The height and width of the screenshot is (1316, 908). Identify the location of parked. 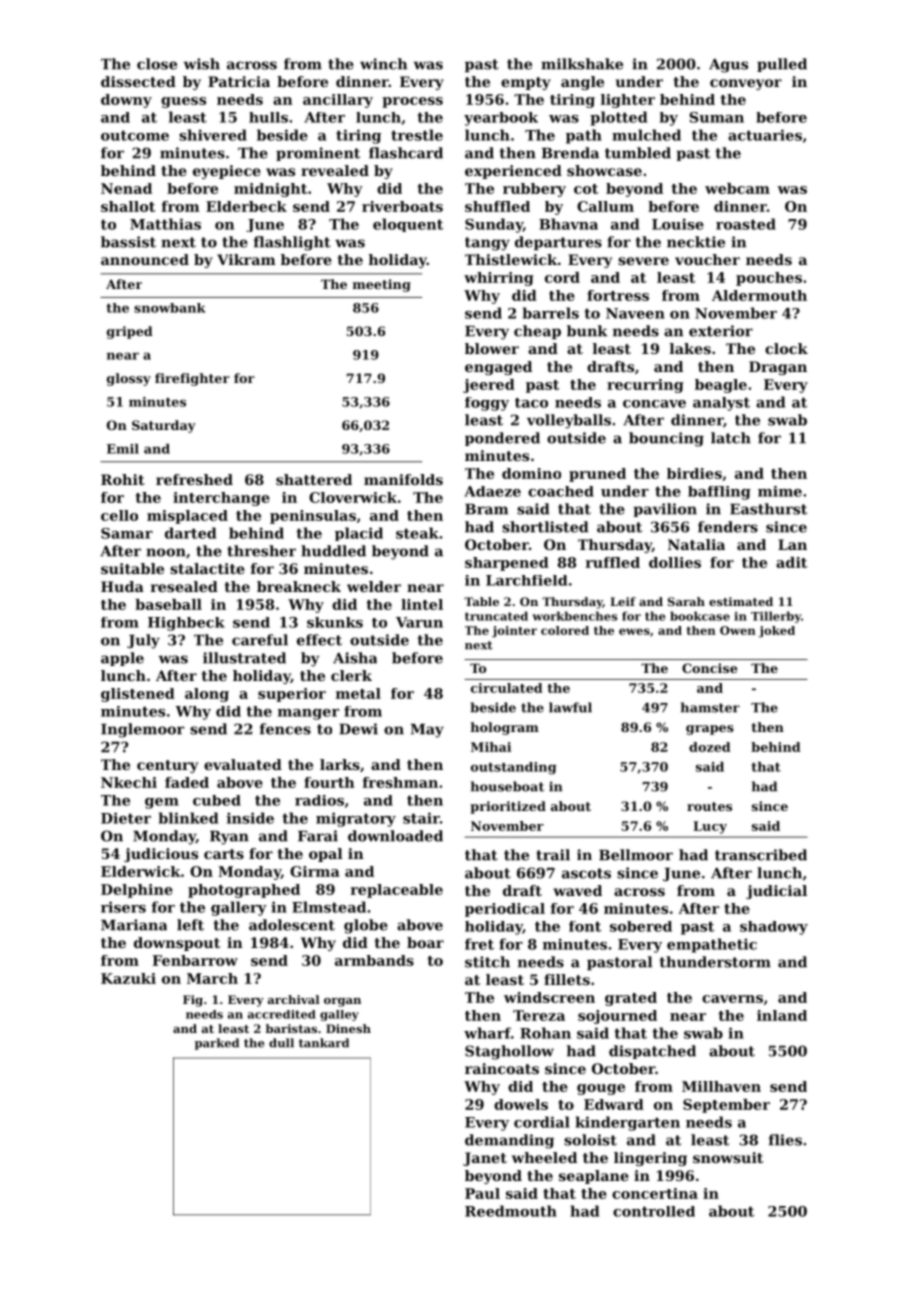
(217, 1044).
